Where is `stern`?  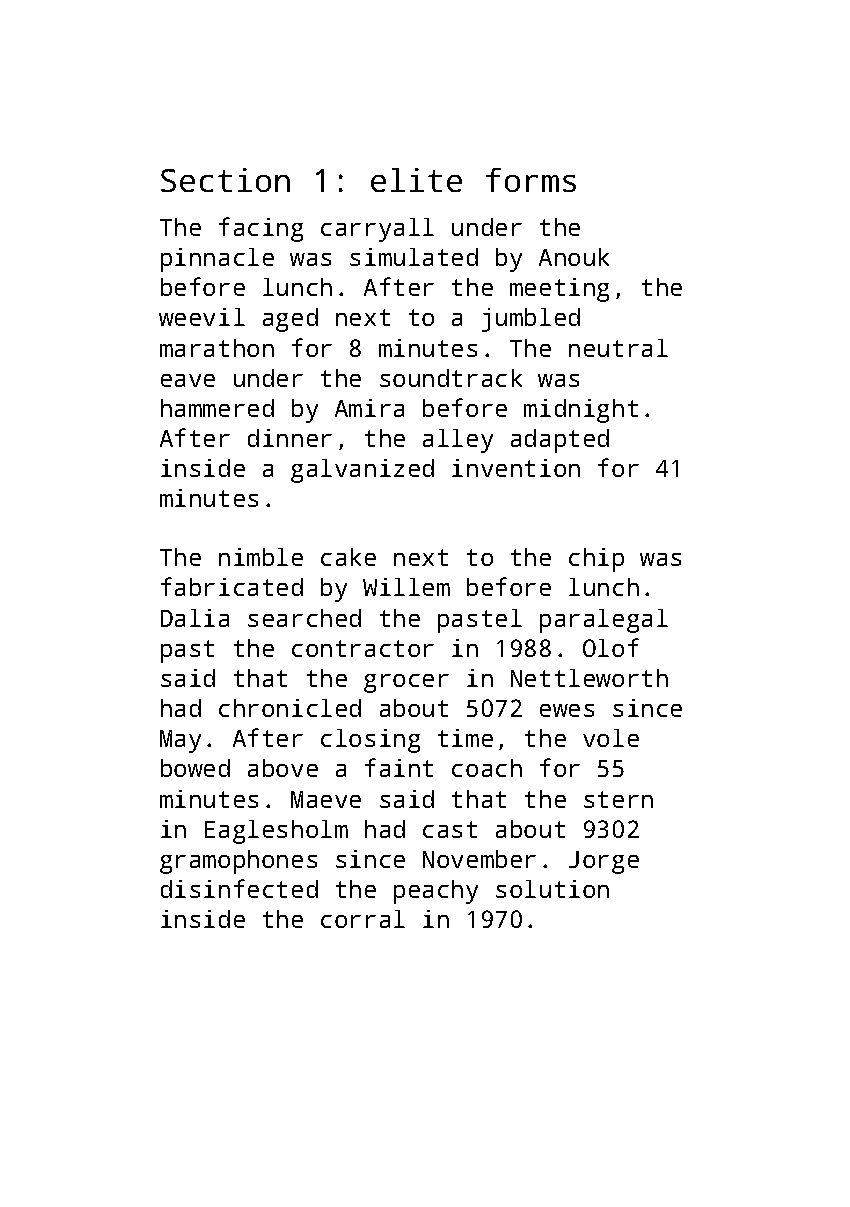 stern is located at coordinates (618, 799).
